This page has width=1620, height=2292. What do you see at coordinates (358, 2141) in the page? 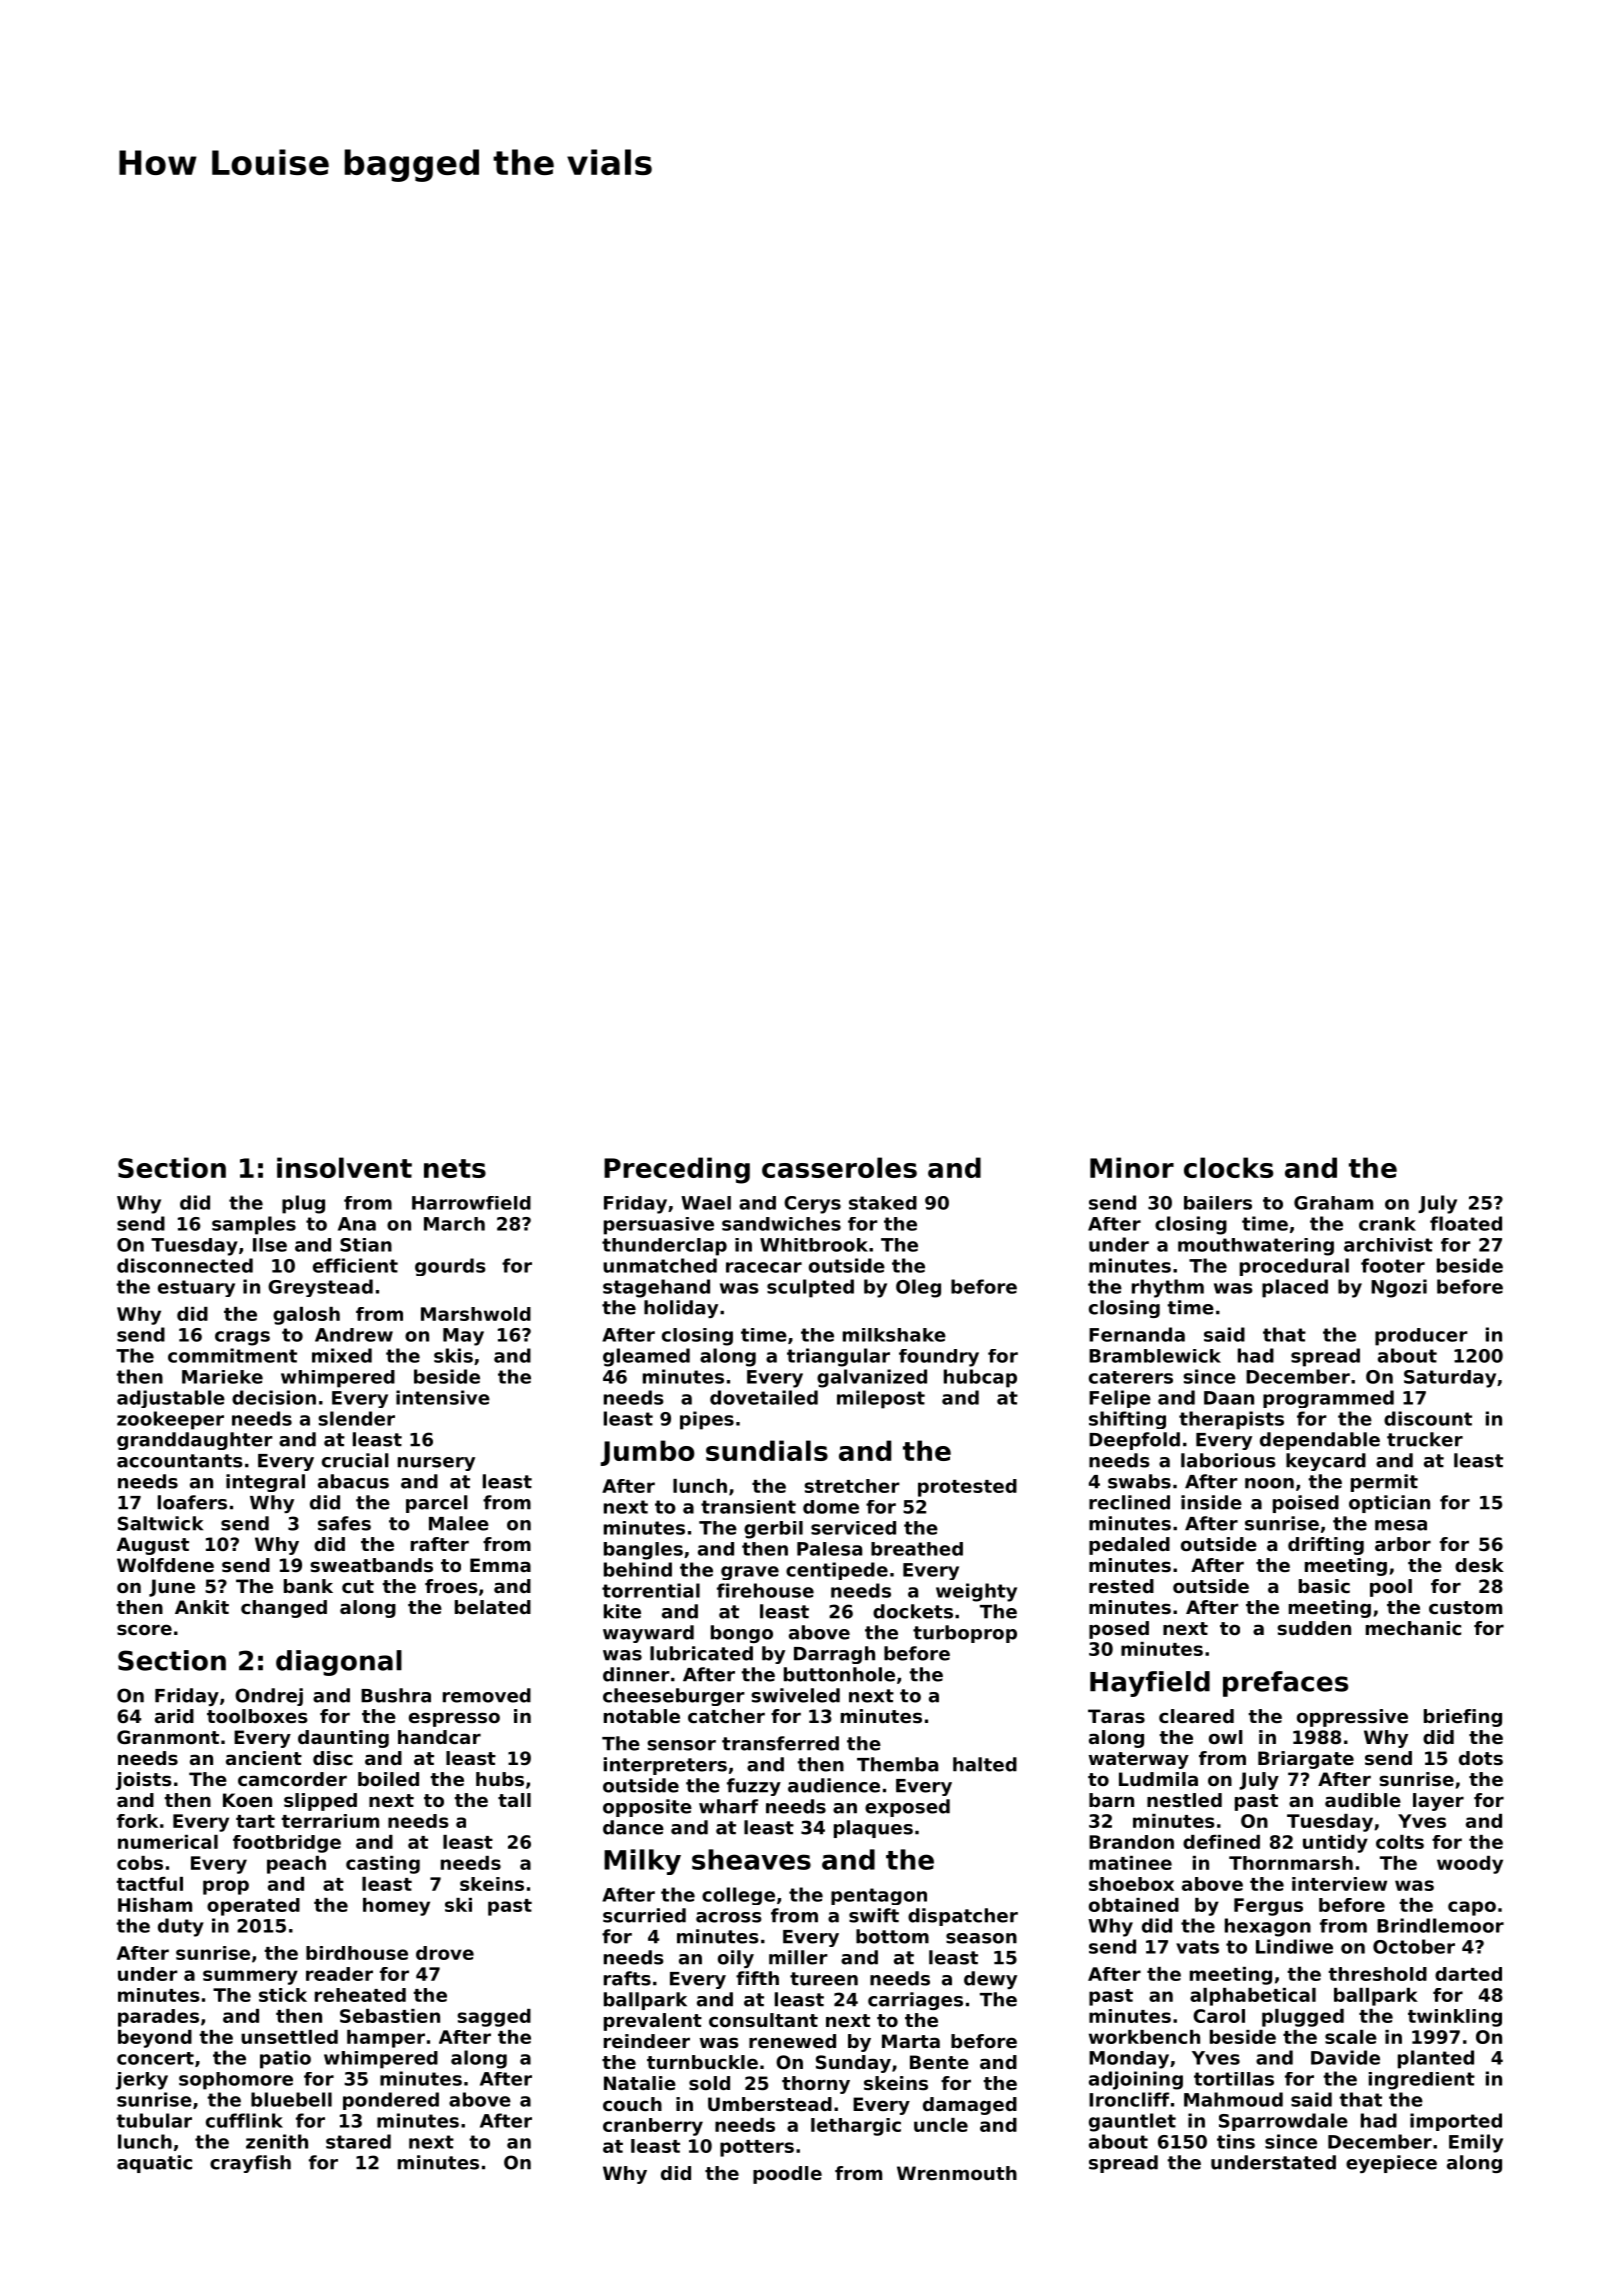
I see `stared` at bounding box center [358, 2141].
